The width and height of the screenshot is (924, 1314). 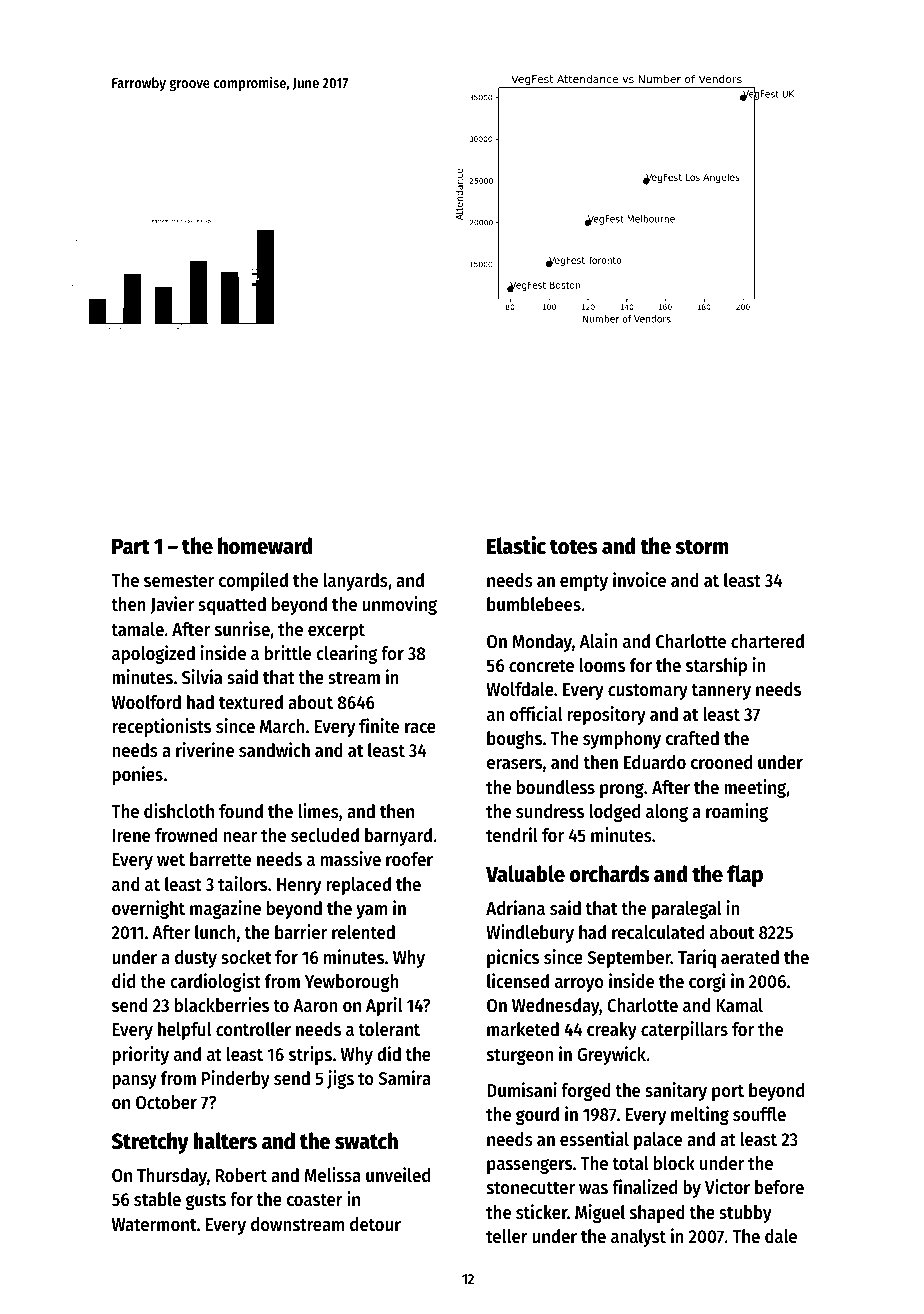 I want to click on empty, so click(x=584, y=583).
